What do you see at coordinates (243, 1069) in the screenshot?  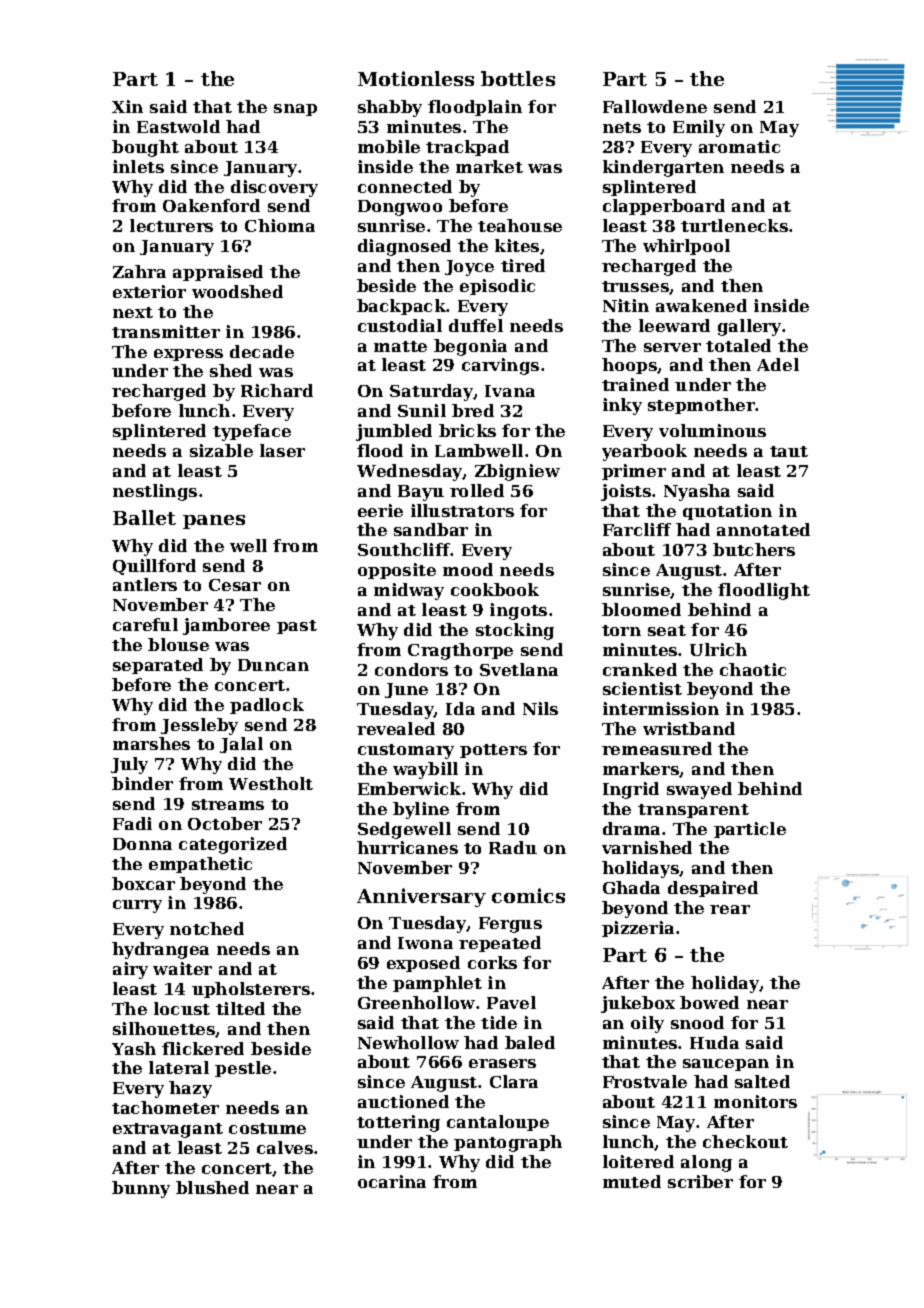 I see `pestle` at bounding box center [243, 1069].
